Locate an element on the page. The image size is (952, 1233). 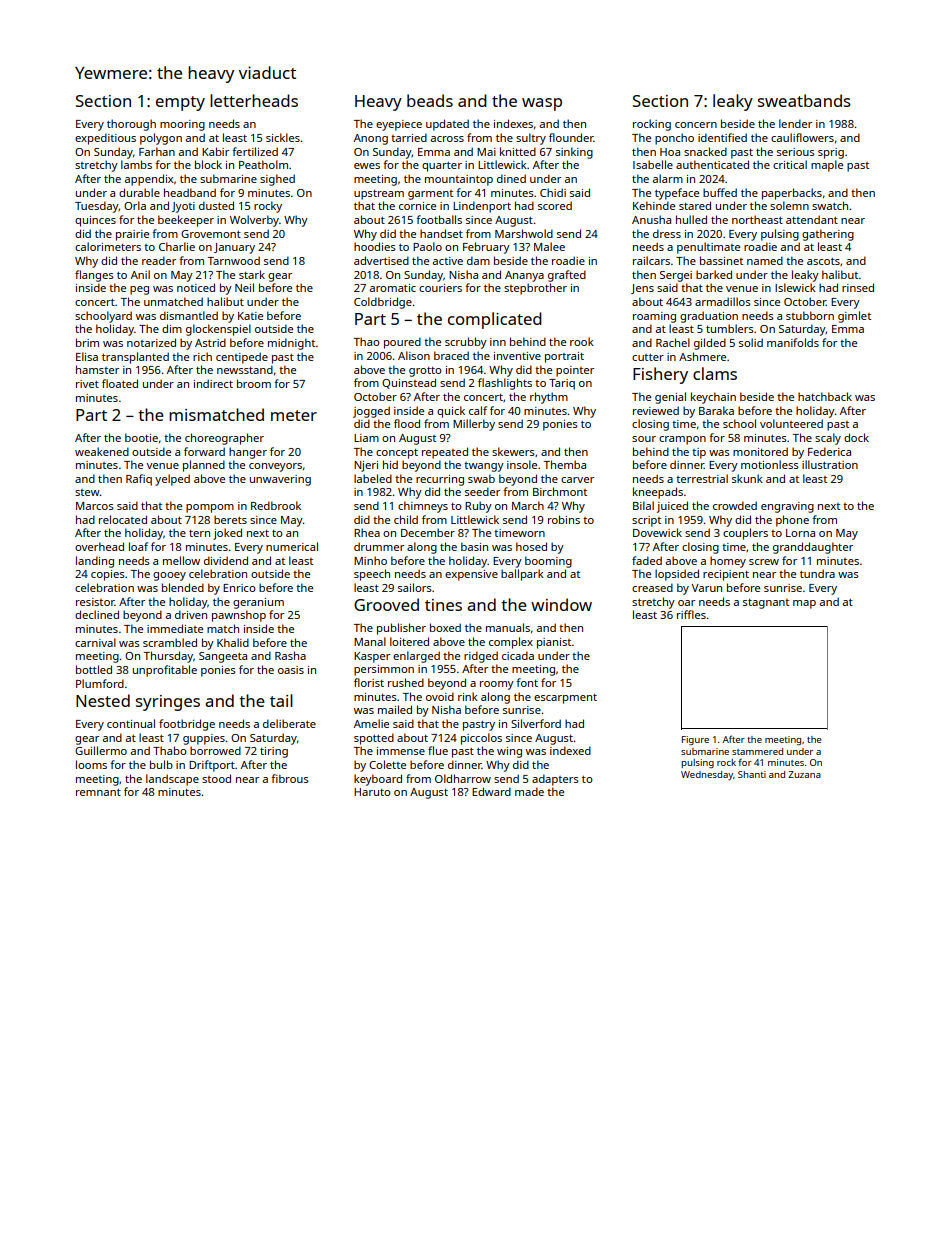
flashlights is located at coordinates (505, 384).
